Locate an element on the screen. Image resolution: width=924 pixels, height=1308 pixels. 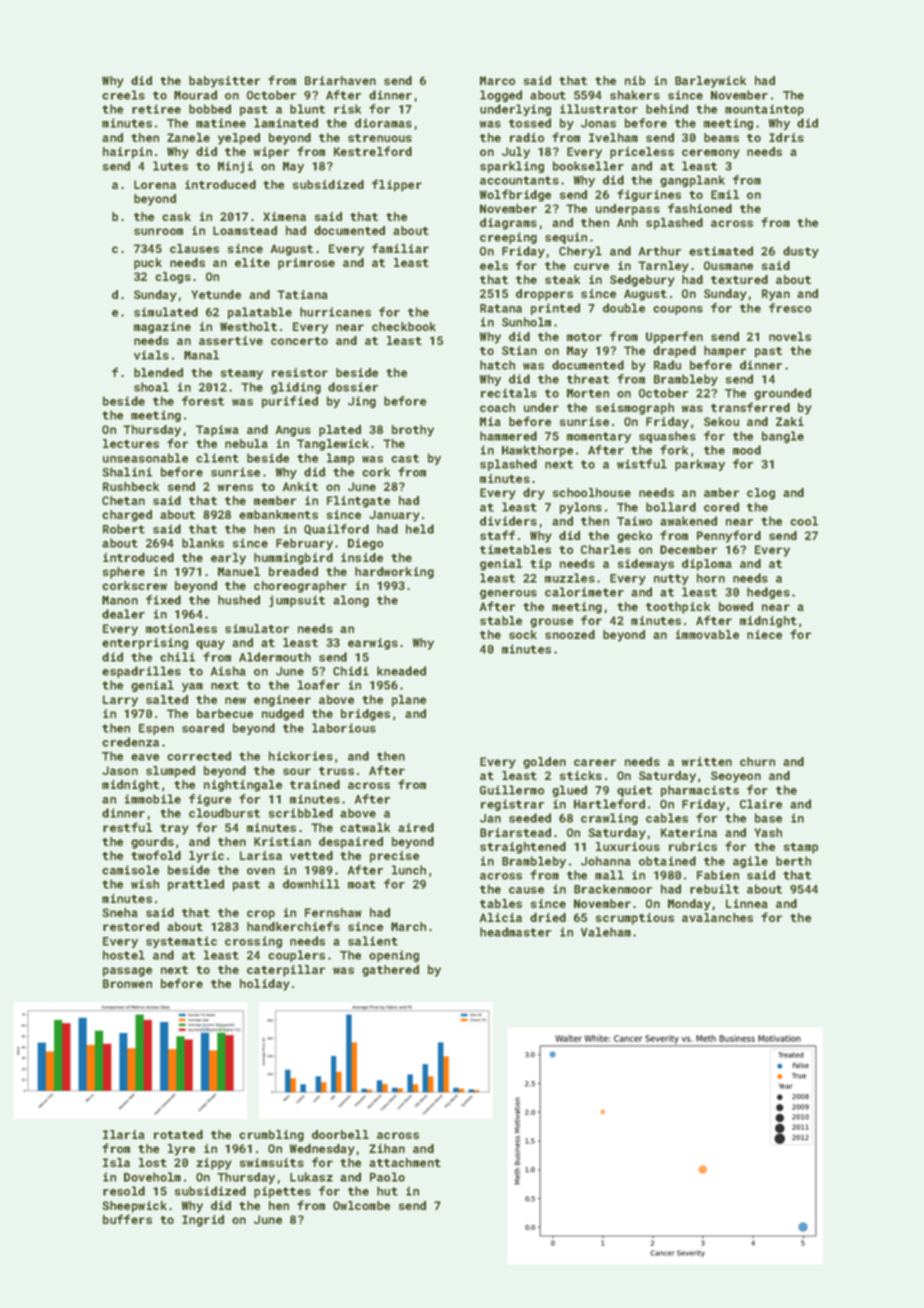
ceremony is located at coordinates (711, 154).
